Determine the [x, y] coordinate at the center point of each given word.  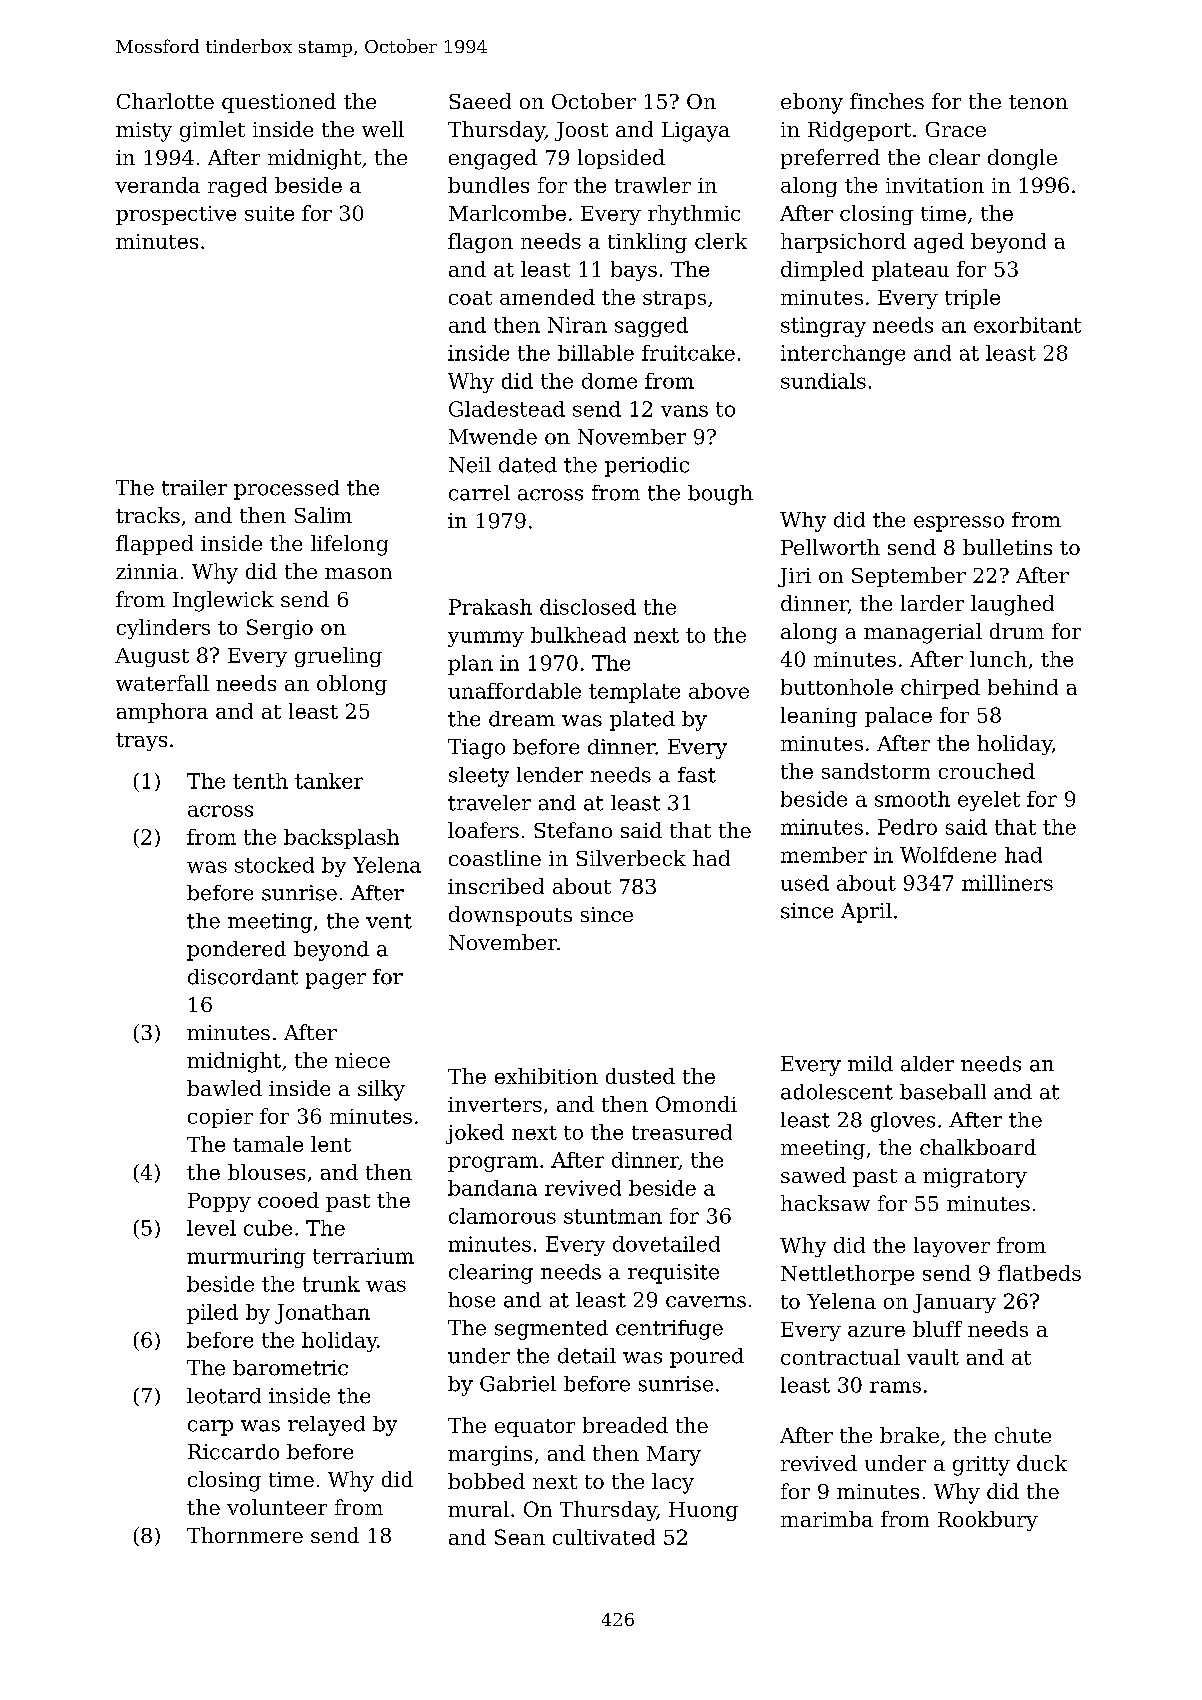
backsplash [341, 839]
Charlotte [165, 101]
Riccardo [233, 1452]
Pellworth [830, 547]
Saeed [480, 101]
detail [587, 1356]
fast [697, 775]
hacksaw [825, 1203]
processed [286, 490]
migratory [975, 1178]
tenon [1038, 102]
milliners [1007, 883]
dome [609, 381]
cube [268, 1228]
